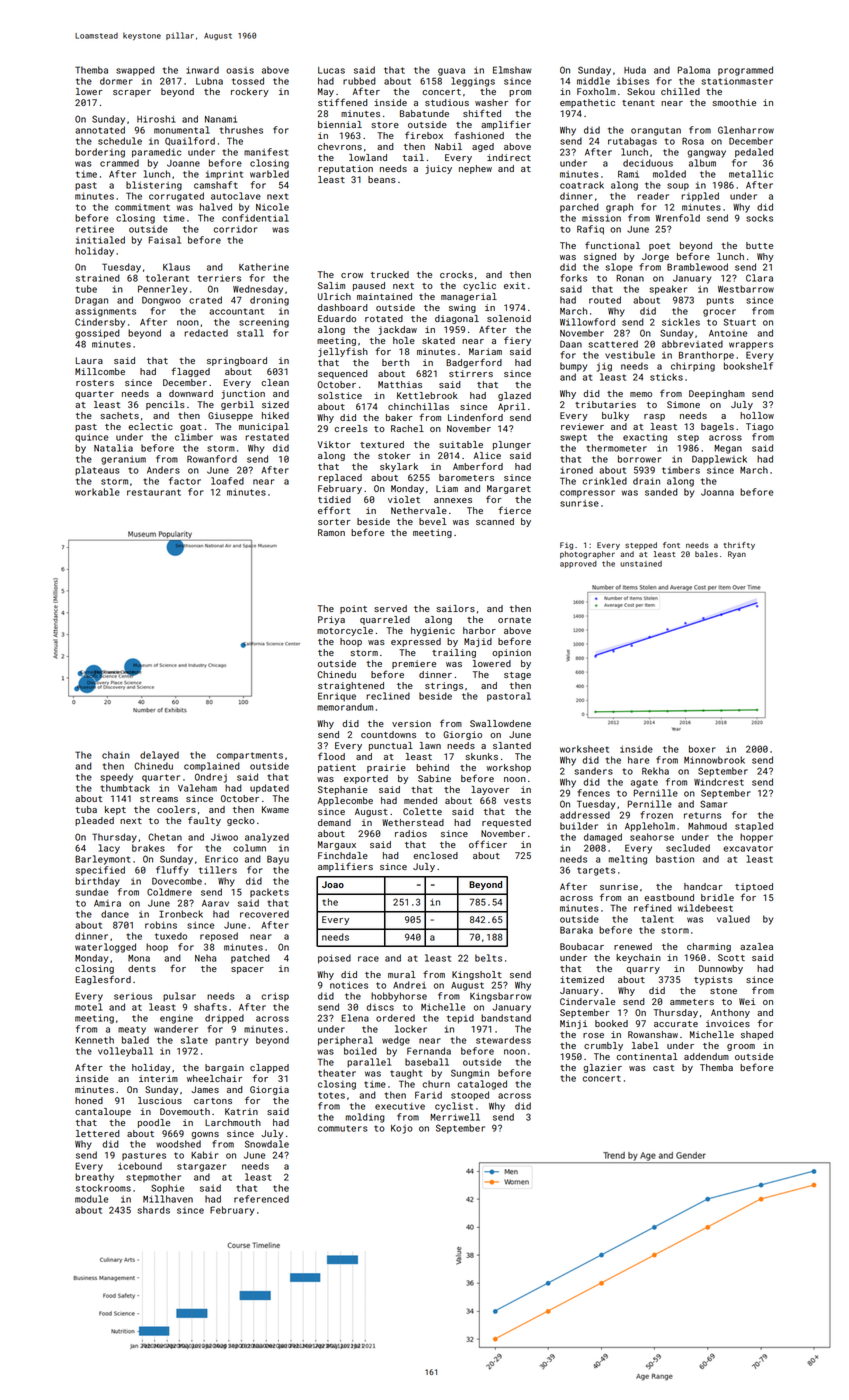 Image resolution: width=849 pixels, height=1400 pixels. Describe the element at coordinates (202, 70) in the screenshot. I see `inward` at that location.
